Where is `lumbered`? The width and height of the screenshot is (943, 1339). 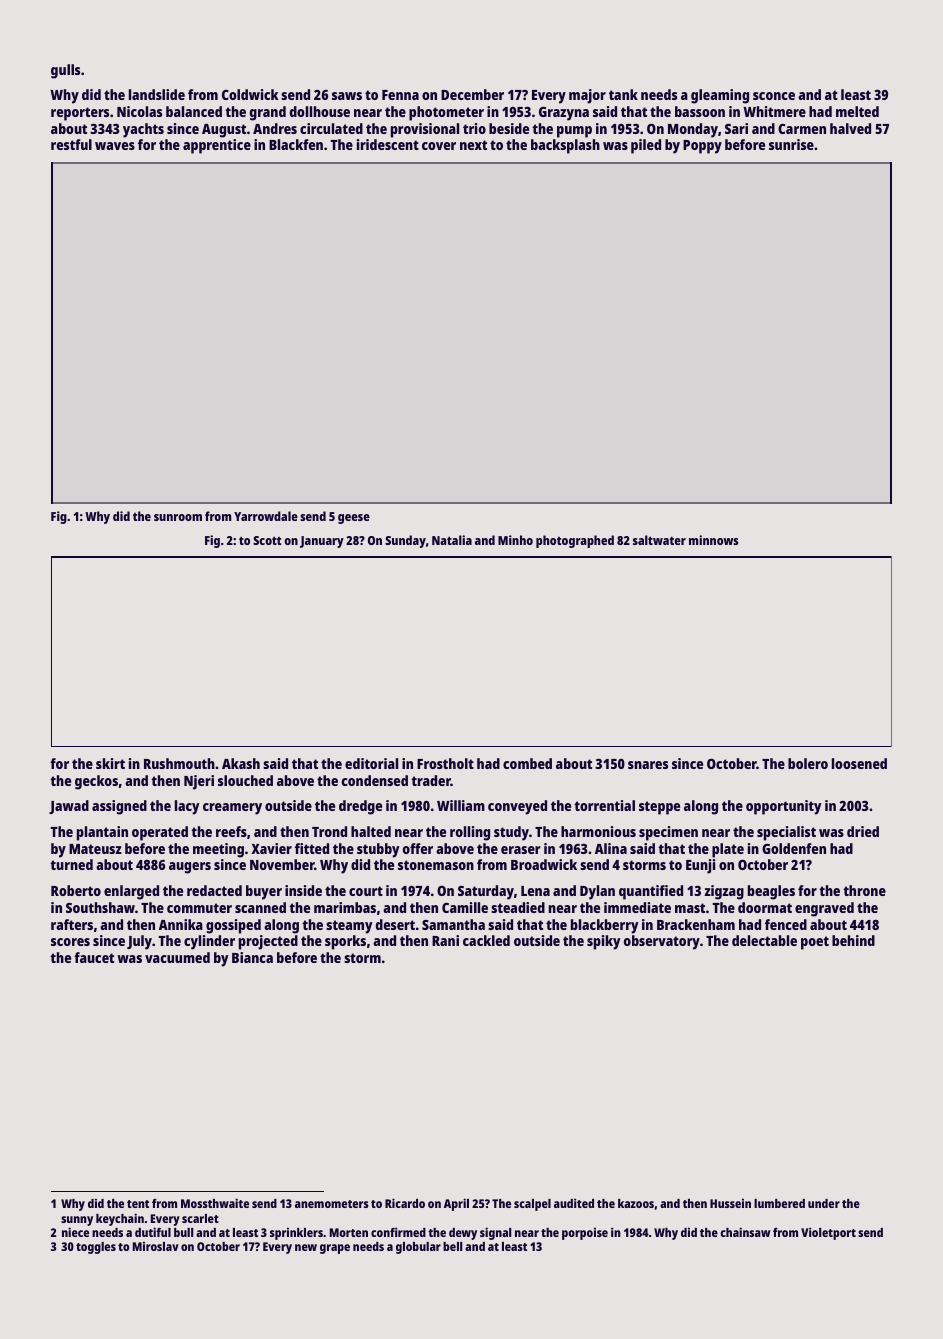
lumbered is located at coordinates (779, 1203).
